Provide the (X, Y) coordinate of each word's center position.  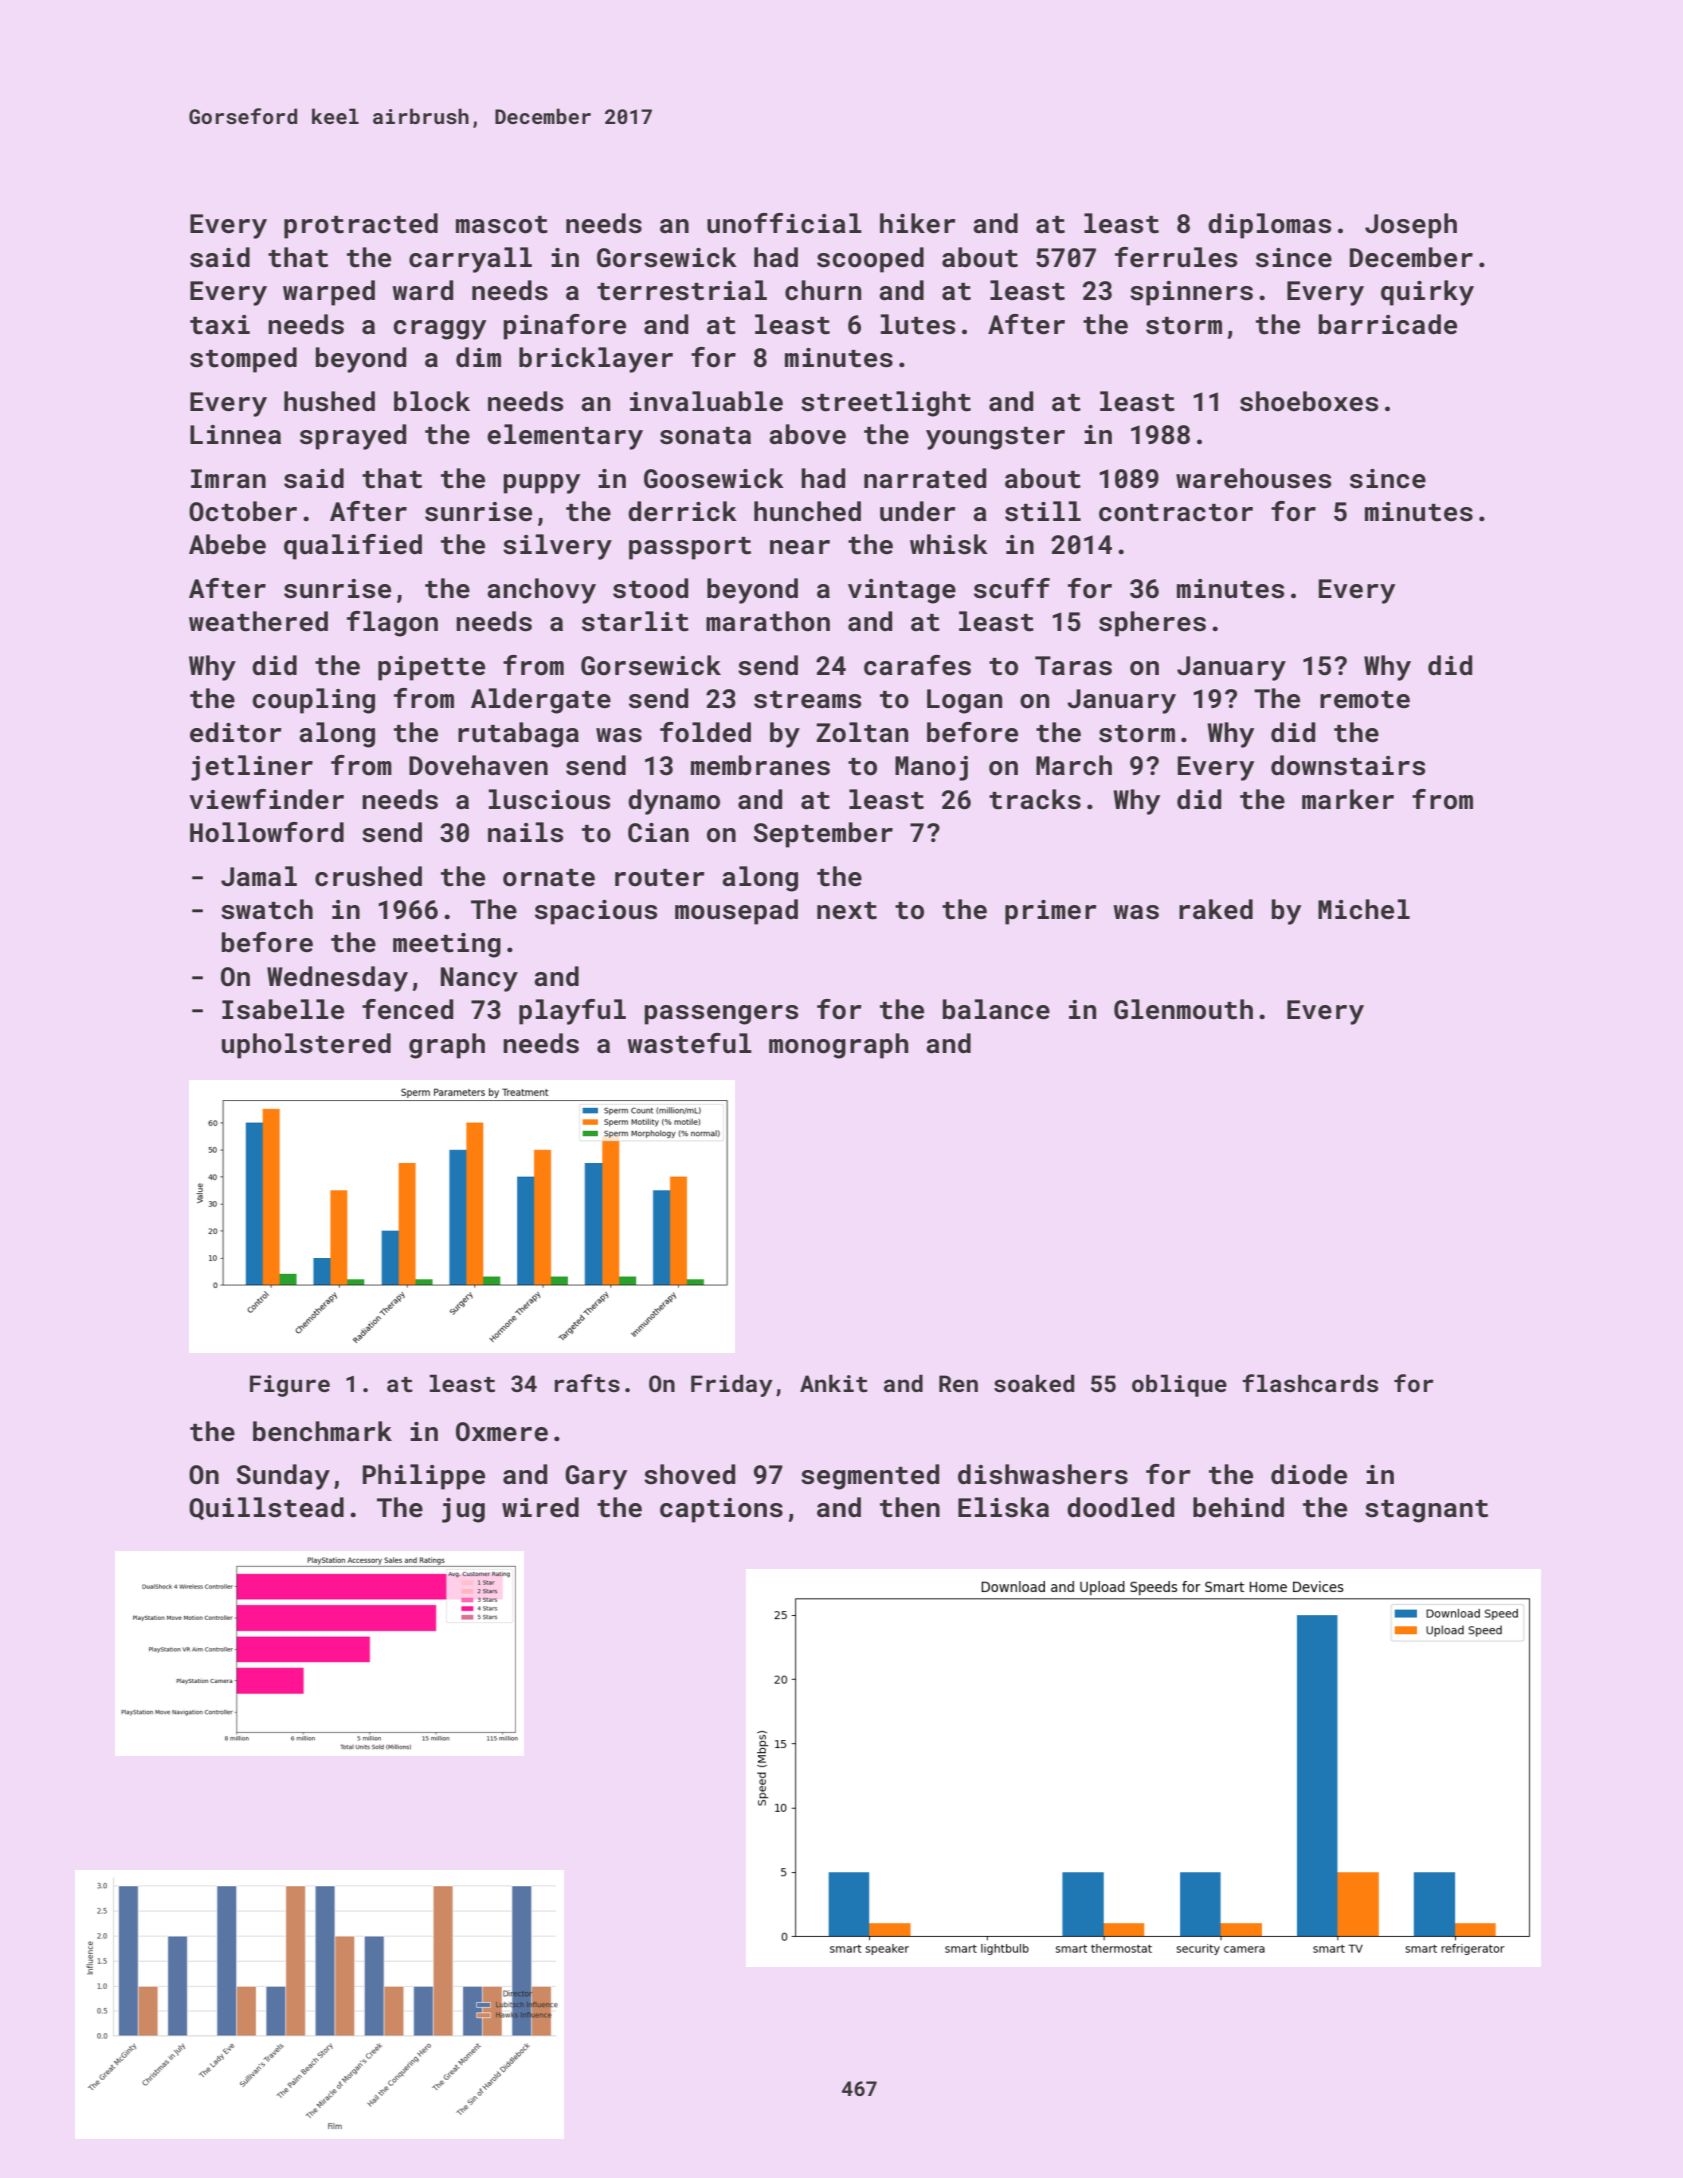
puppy (541, 484)
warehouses (1253, 478)
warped (329, 293)
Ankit (834, 1383)
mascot (502, 225)
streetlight (886, 404)
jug (463, 1510)
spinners (1191, 293)
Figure (290, 1386)
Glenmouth (1183, 1009)
